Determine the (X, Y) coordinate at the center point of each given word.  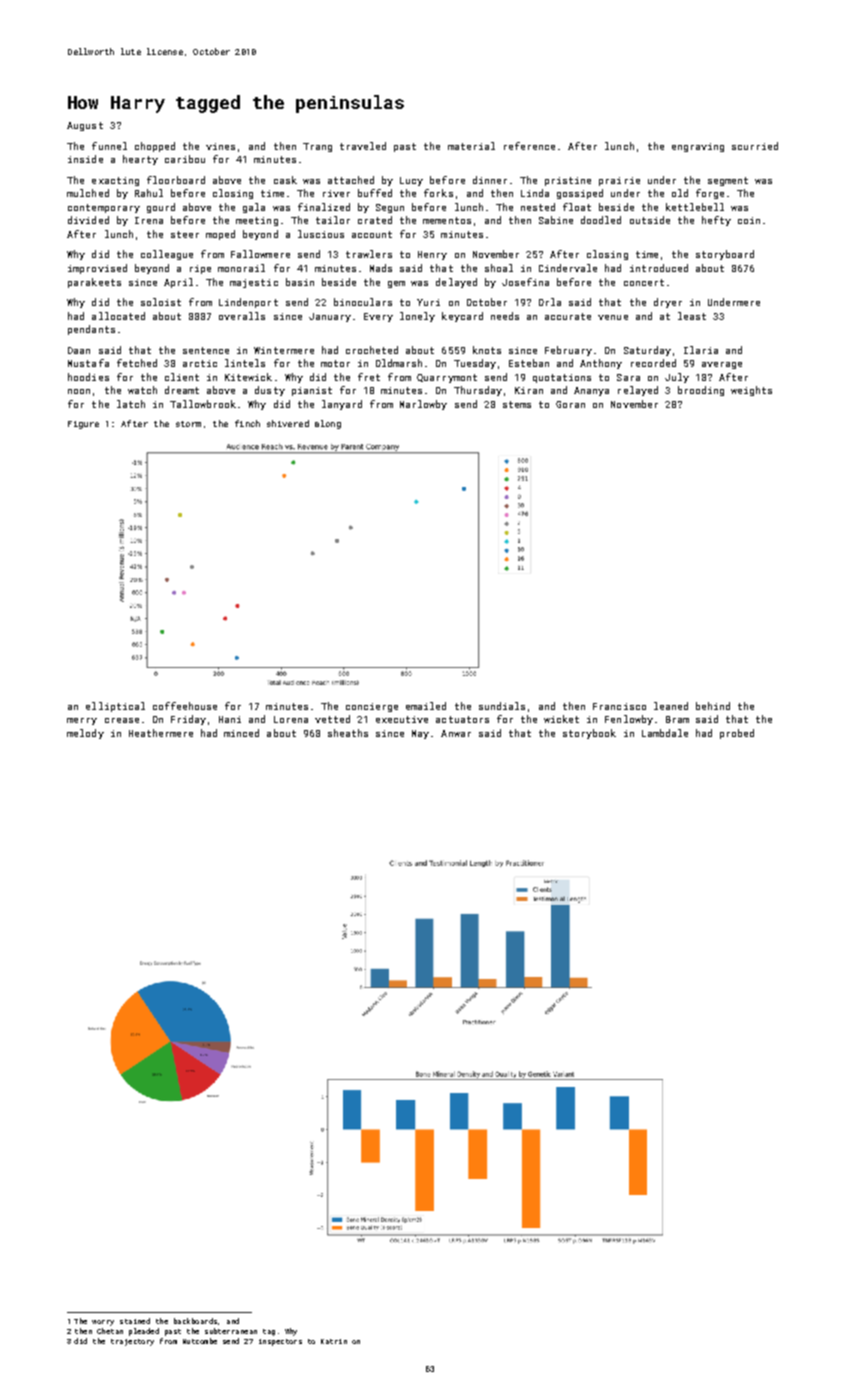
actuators (462, 719)
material (471, 146)
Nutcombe (200, 1341)
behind (713, 706)
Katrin (334, 1341)
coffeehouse (185, 706)
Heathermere (161, 733)
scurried (755, 146)
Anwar (456, 733)
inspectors (280, 1342)
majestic (254, 283)
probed (737, 734)
